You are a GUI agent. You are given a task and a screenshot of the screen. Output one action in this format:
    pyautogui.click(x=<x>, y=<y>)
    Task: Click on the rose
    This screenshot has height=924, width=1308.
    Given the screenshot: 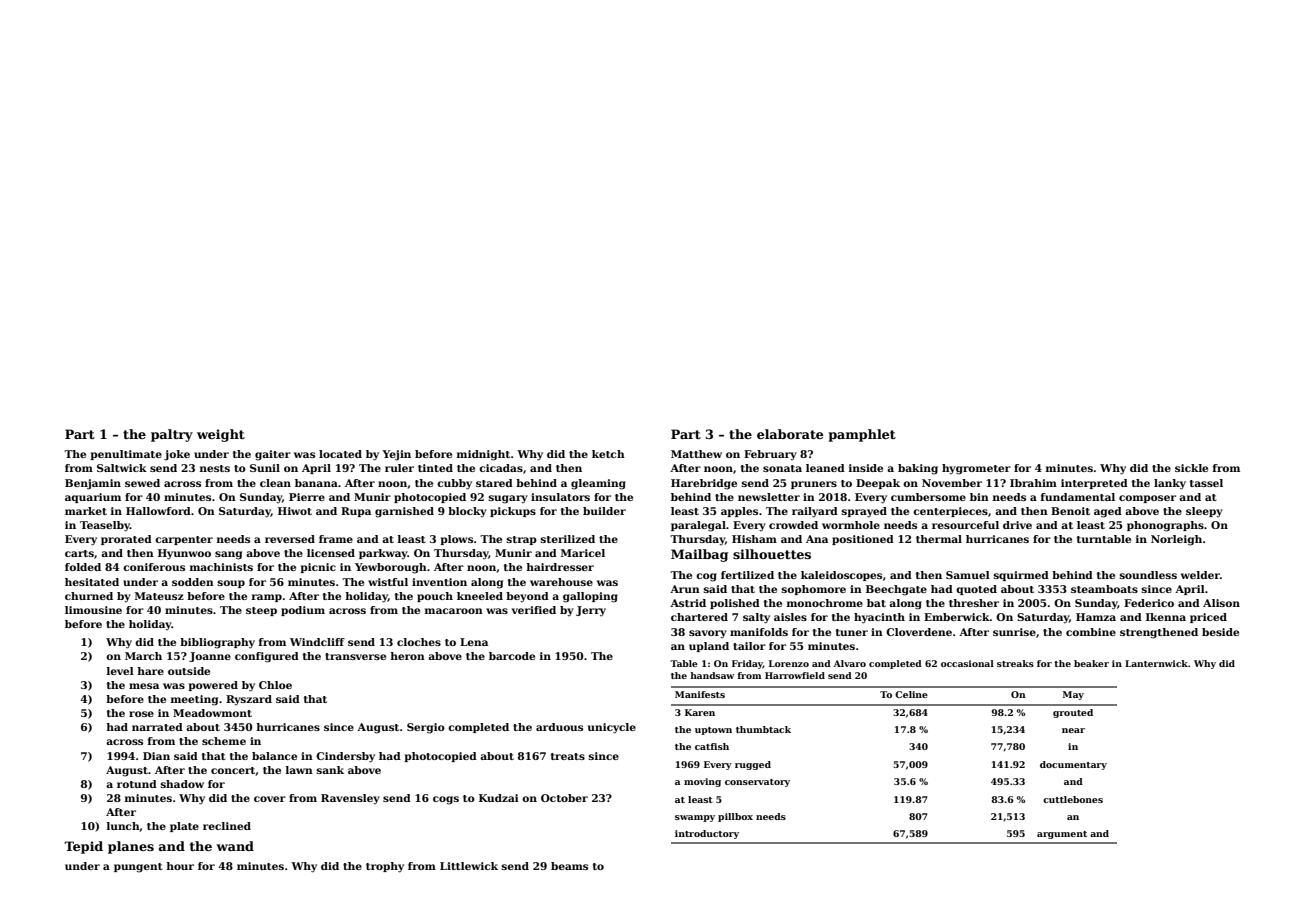 What is the action you would take?
    pyautogui.click(x=141, y=714)
